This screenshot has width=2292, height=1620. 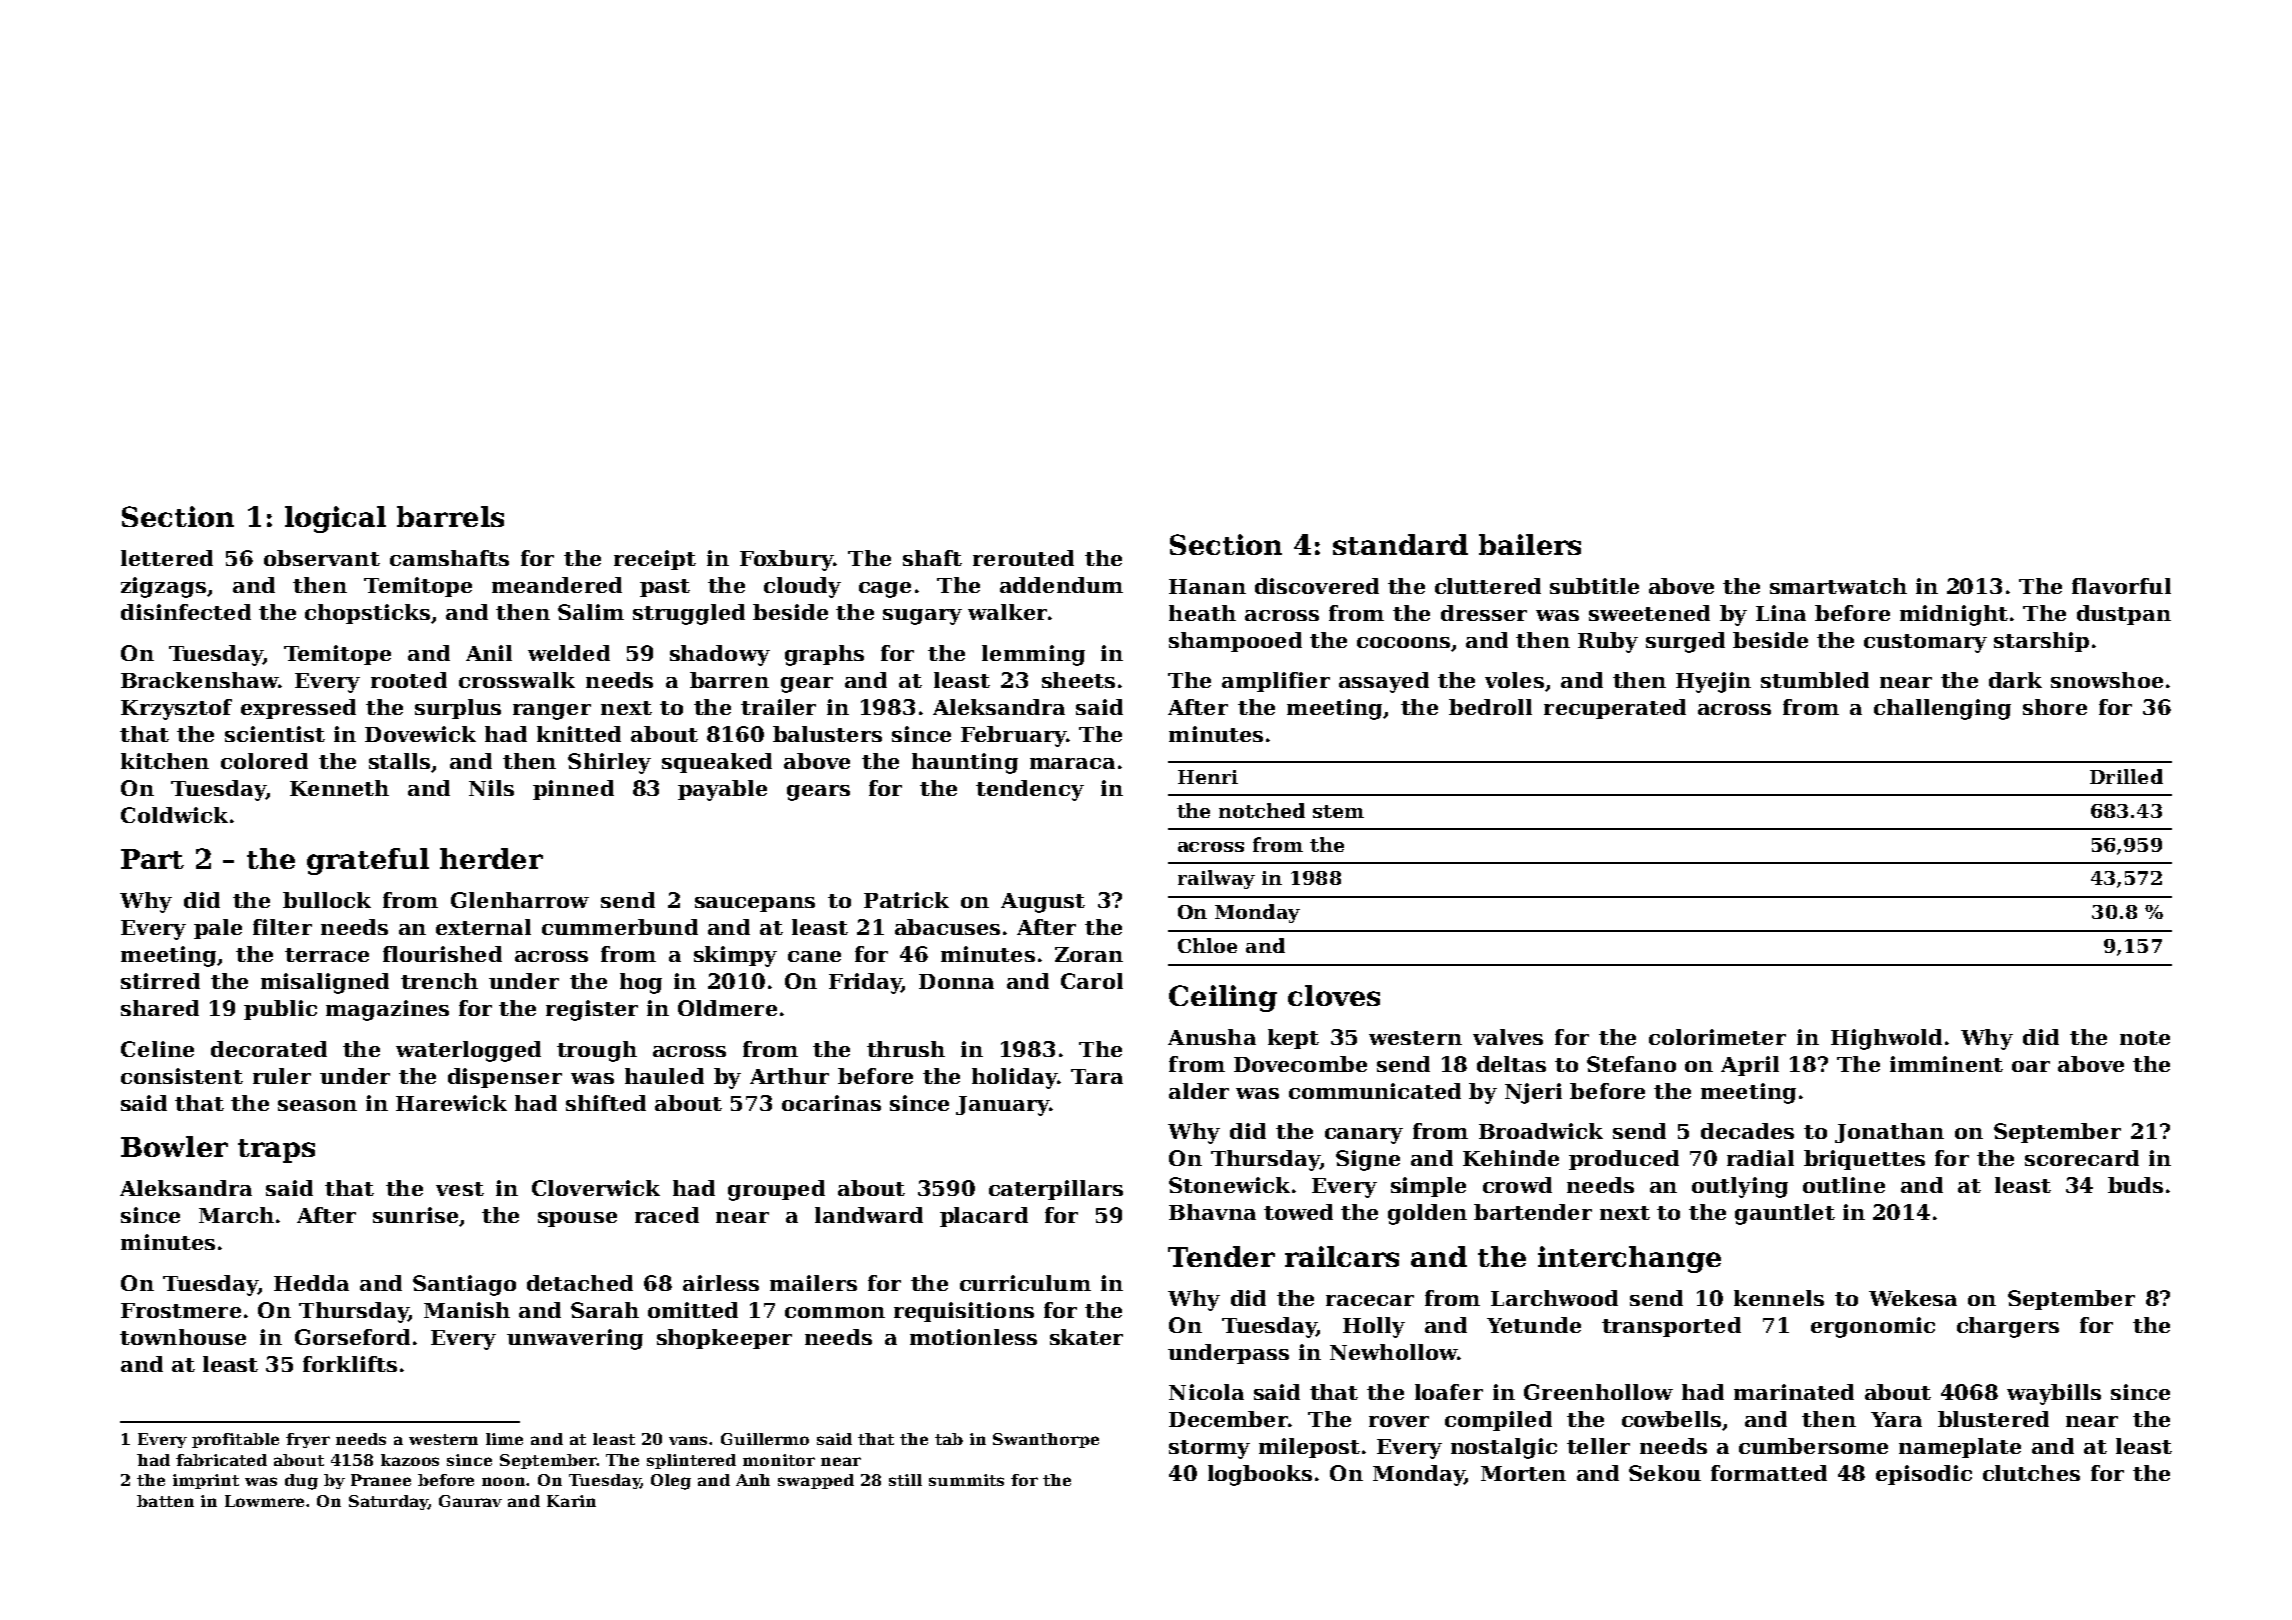 What do you see at coordinates (468, 1051) in the screenshot?
I see `waterlogged` at bounding box center [468, 1051].
